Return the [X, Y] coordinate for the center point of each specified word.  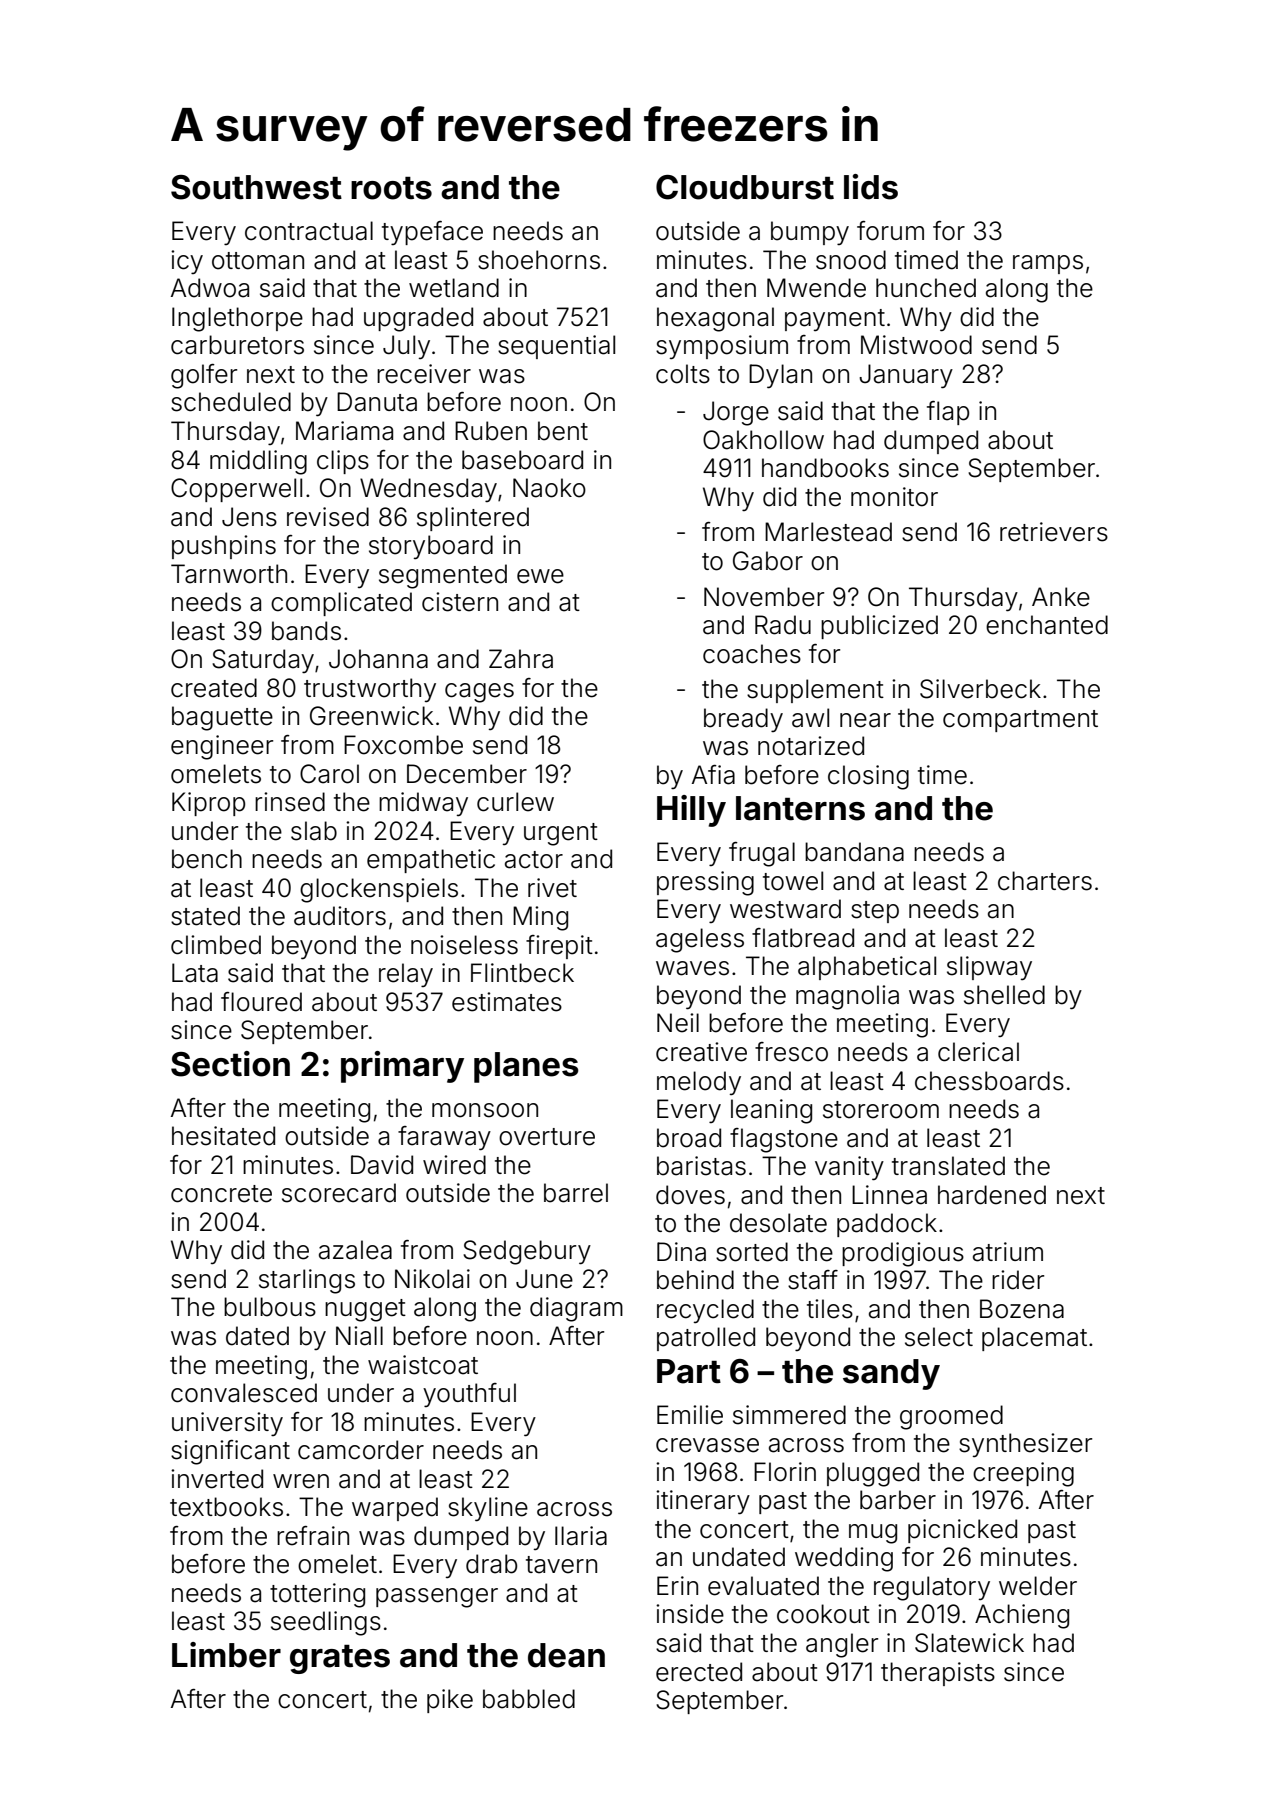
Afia [713, 775]
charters [1045, 881]
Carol [329, 774]
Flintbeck [522, 973]
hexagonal [715, 319]
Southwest [256, 187]
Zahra [521, 659]
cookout [823, 1614]
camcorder [361, 1450]
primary [402, 1067]
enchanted [1047, 625]
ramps [1048, 264]
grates [340, 1659]
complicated [341, 604]
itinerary [703, 1502]
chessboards [989, 1081]
